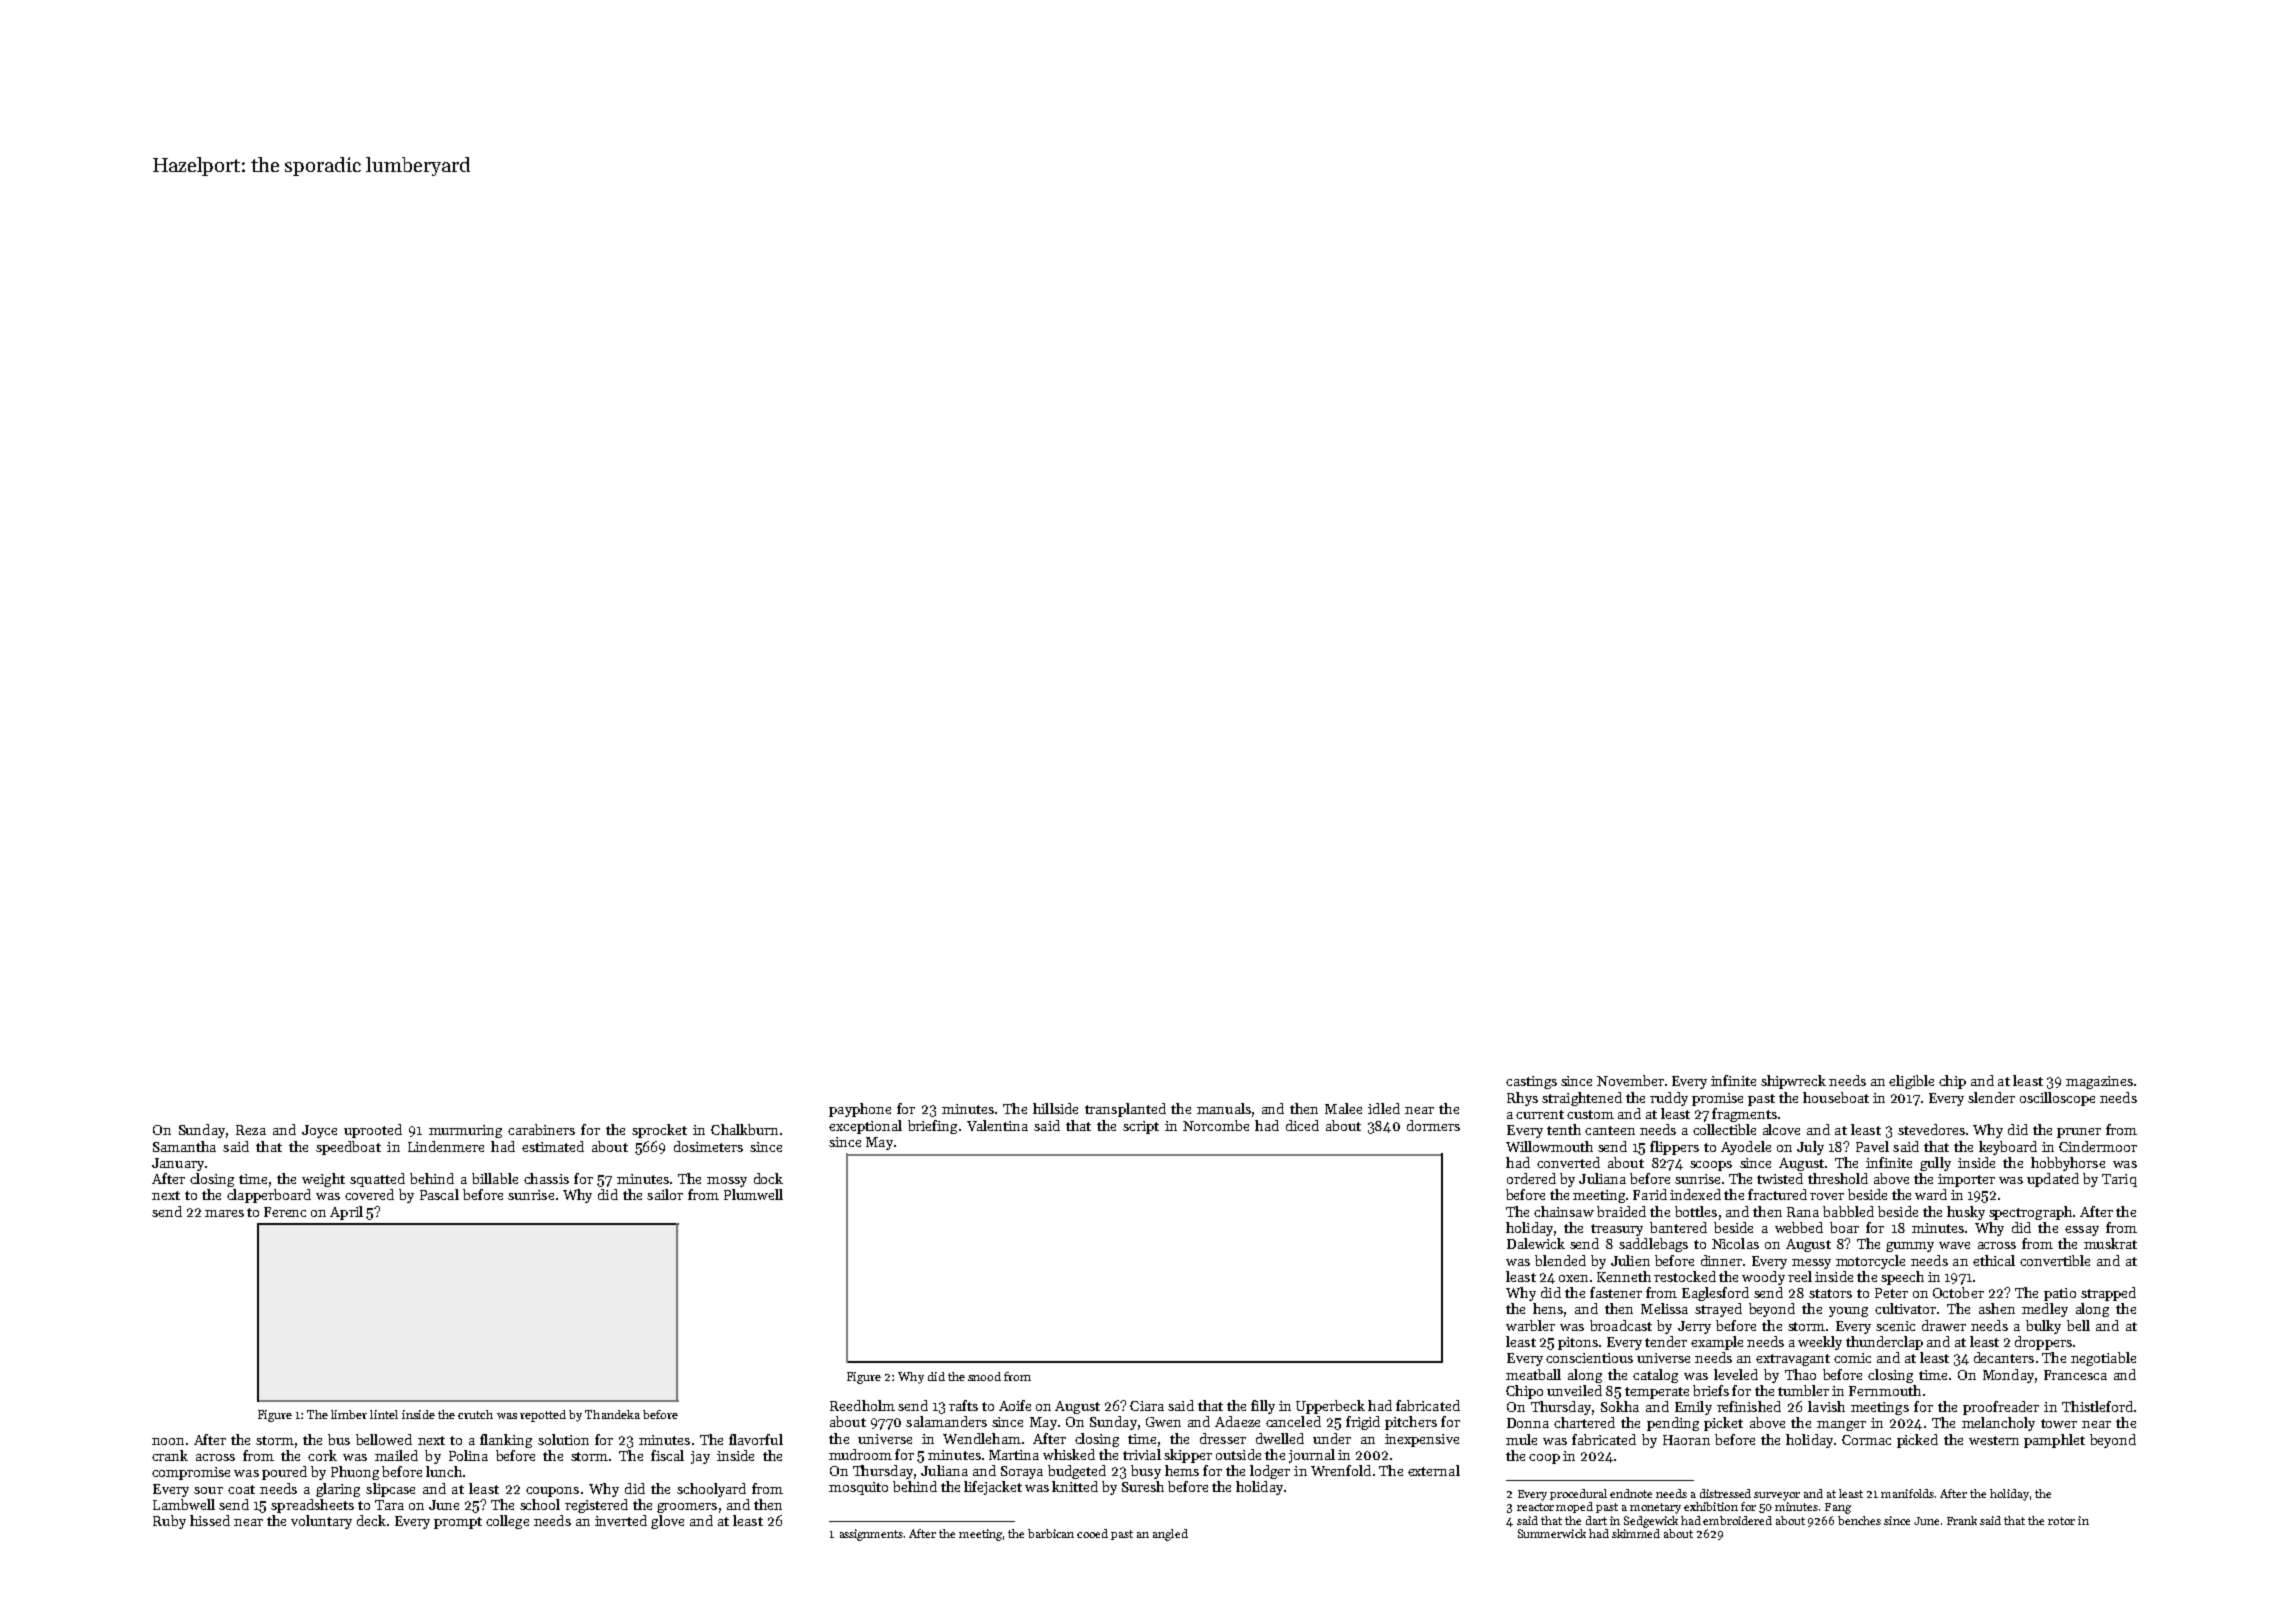  Describe the element at coordinates (2043, 1343) in the screenshot. I see `droppers` at that location.
